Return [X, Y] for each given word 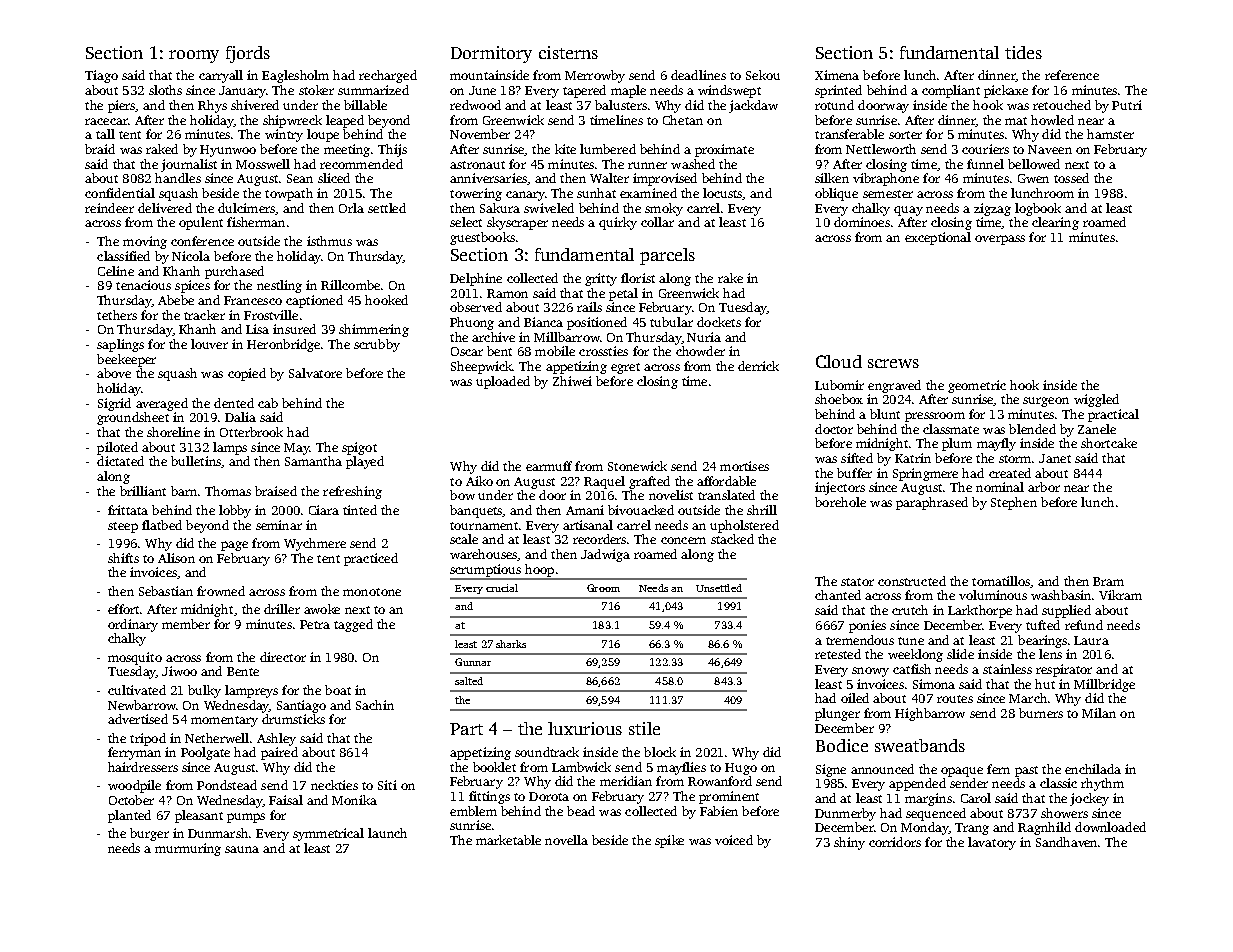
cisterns [568, 52]
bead [581, 811]
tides [1023, 52]
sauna [242, 849]
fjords [248, 54]
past [1026, 771]
